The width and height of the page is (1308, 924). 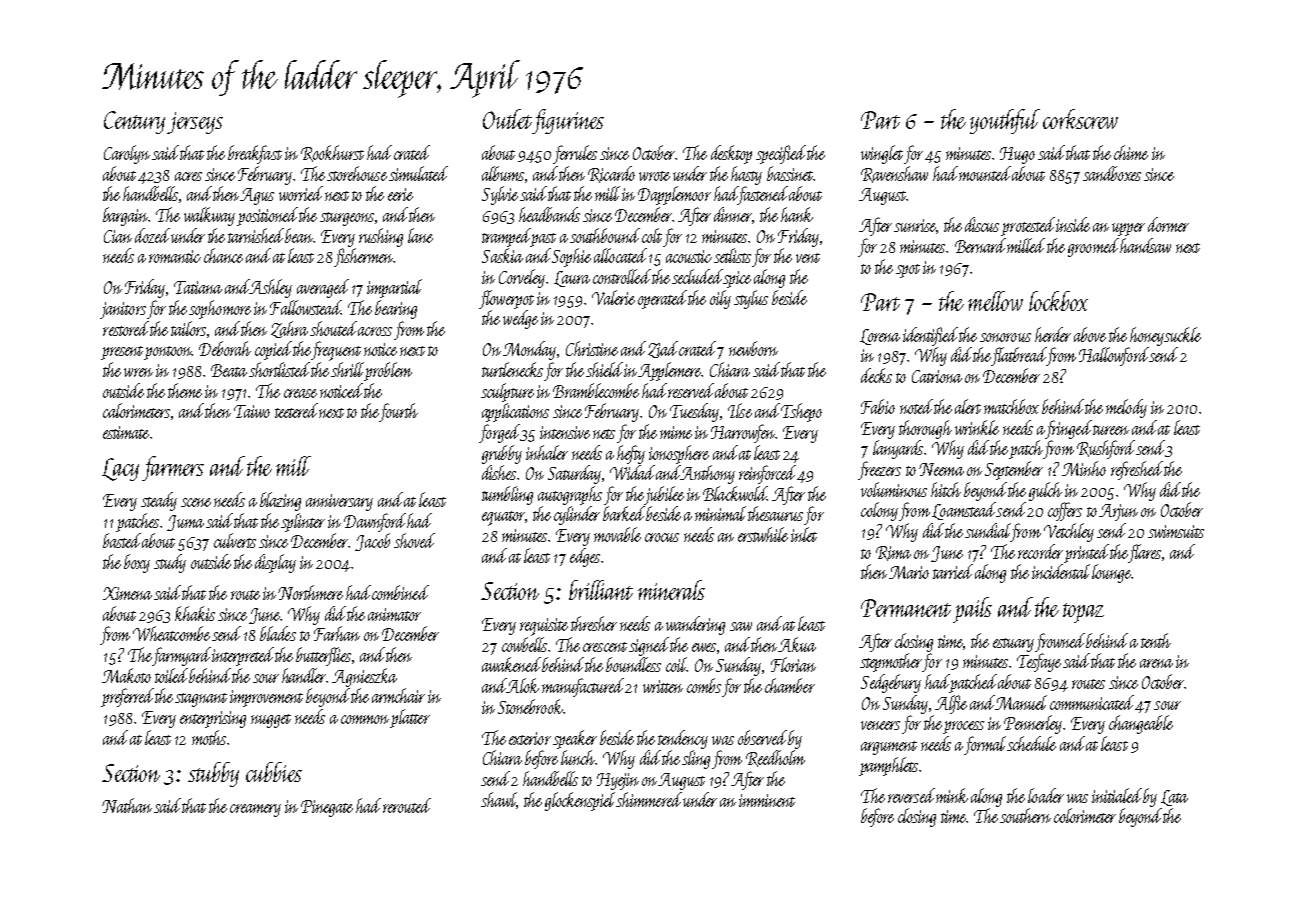 What do you see at coordinates (185, 523) in the page?
I see `Juma` at bounding box center [185, 523].
